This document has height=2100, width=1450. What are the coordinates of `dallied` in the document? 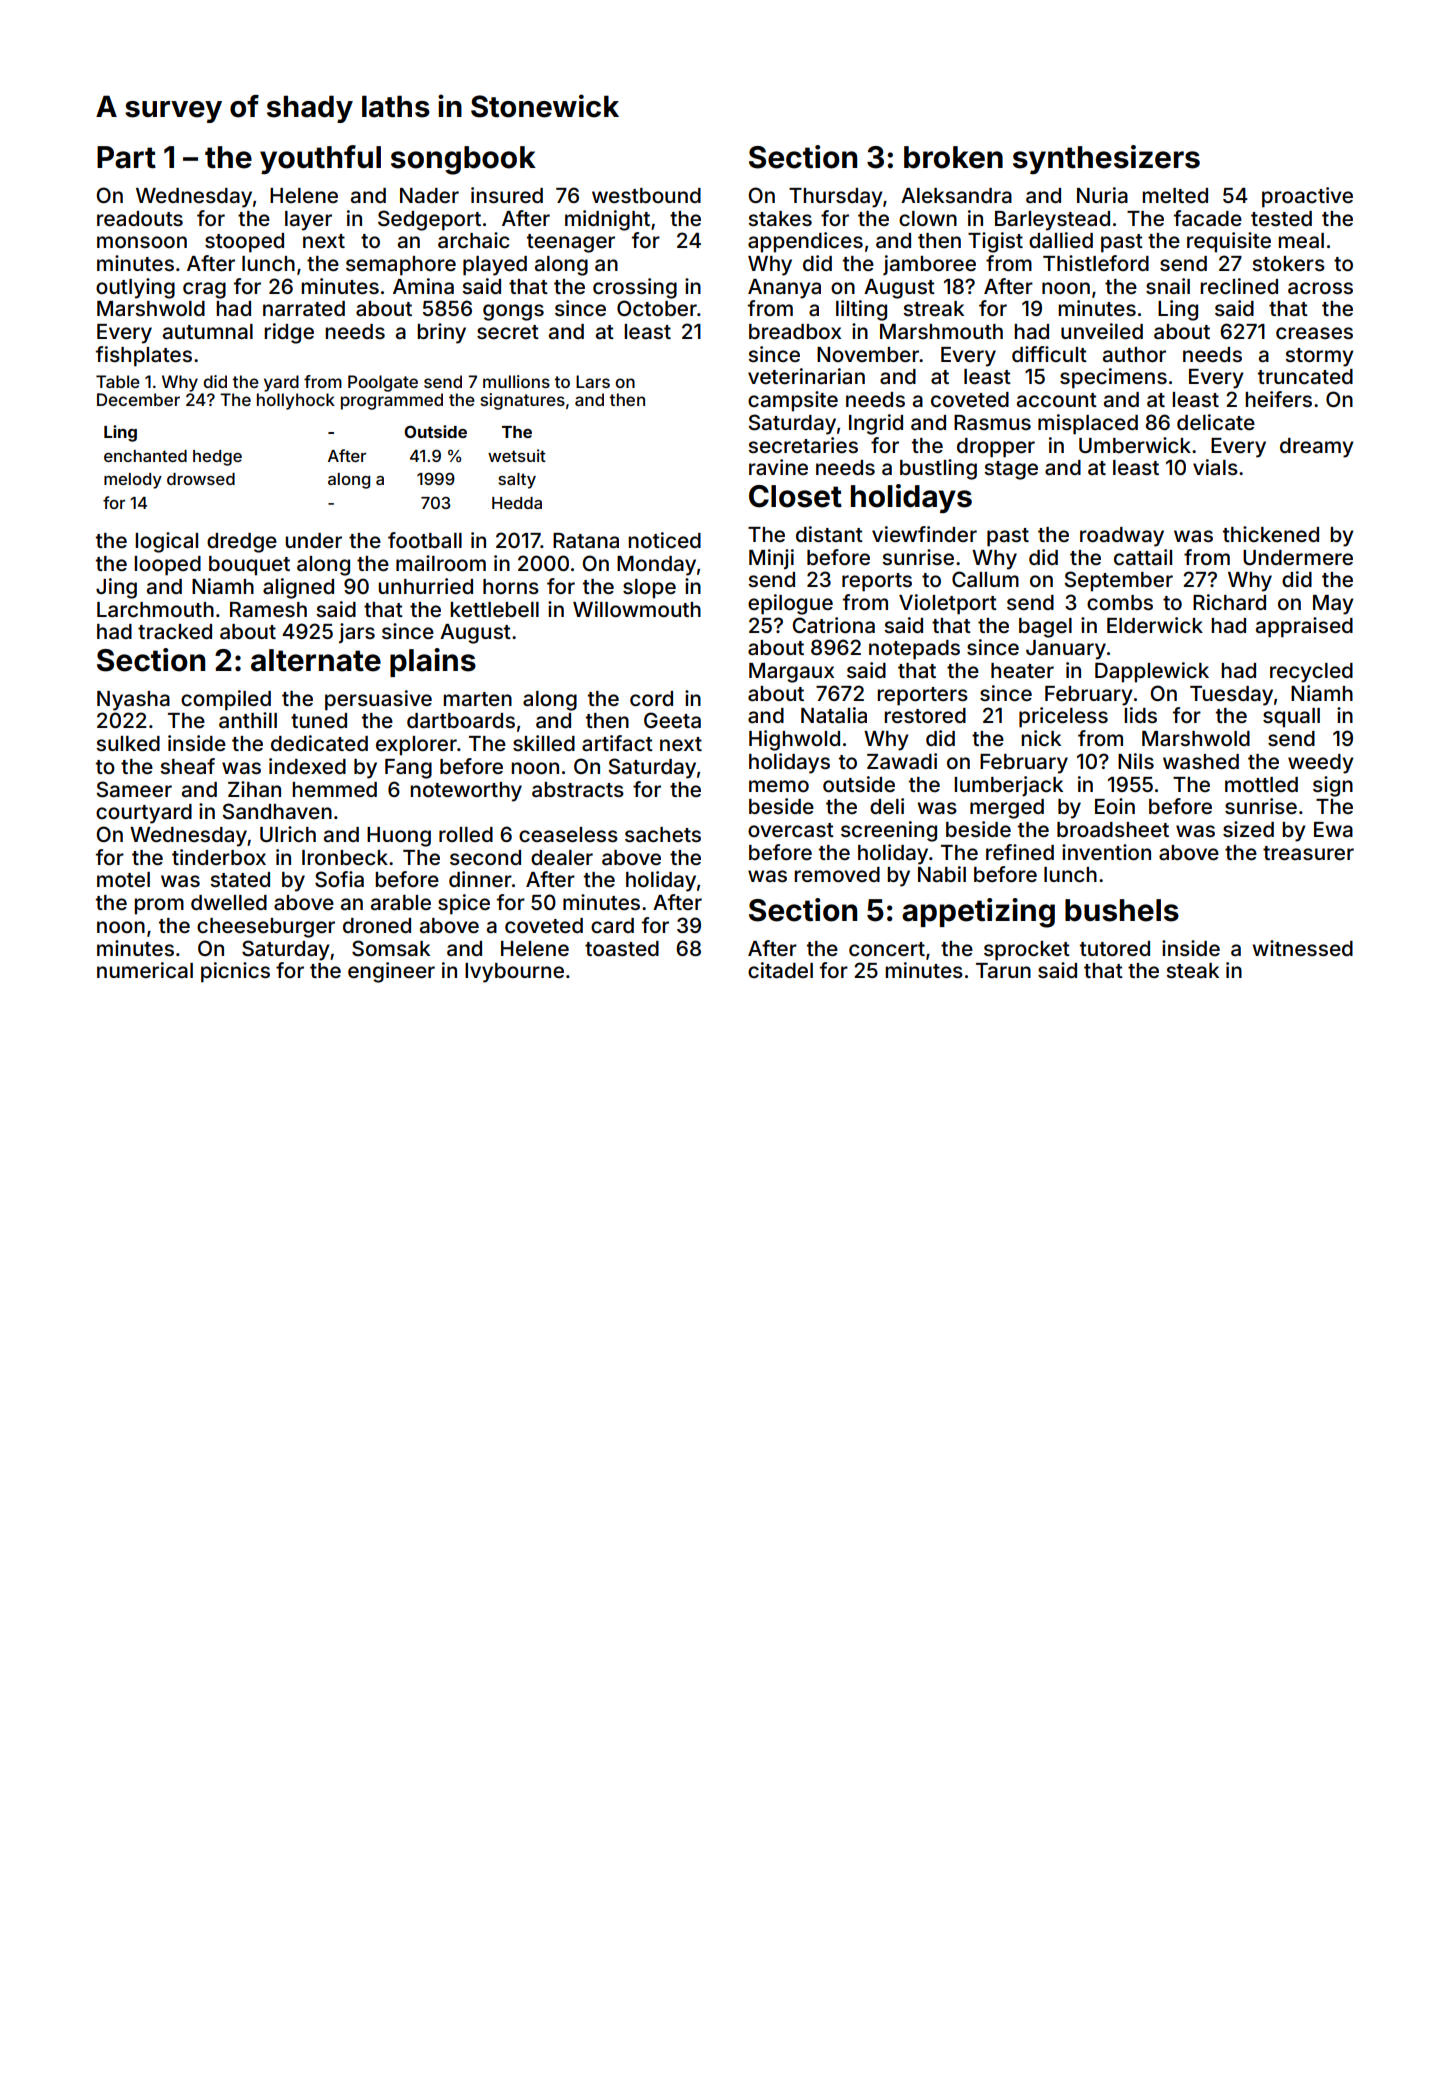 It's located at (1061, 240).
